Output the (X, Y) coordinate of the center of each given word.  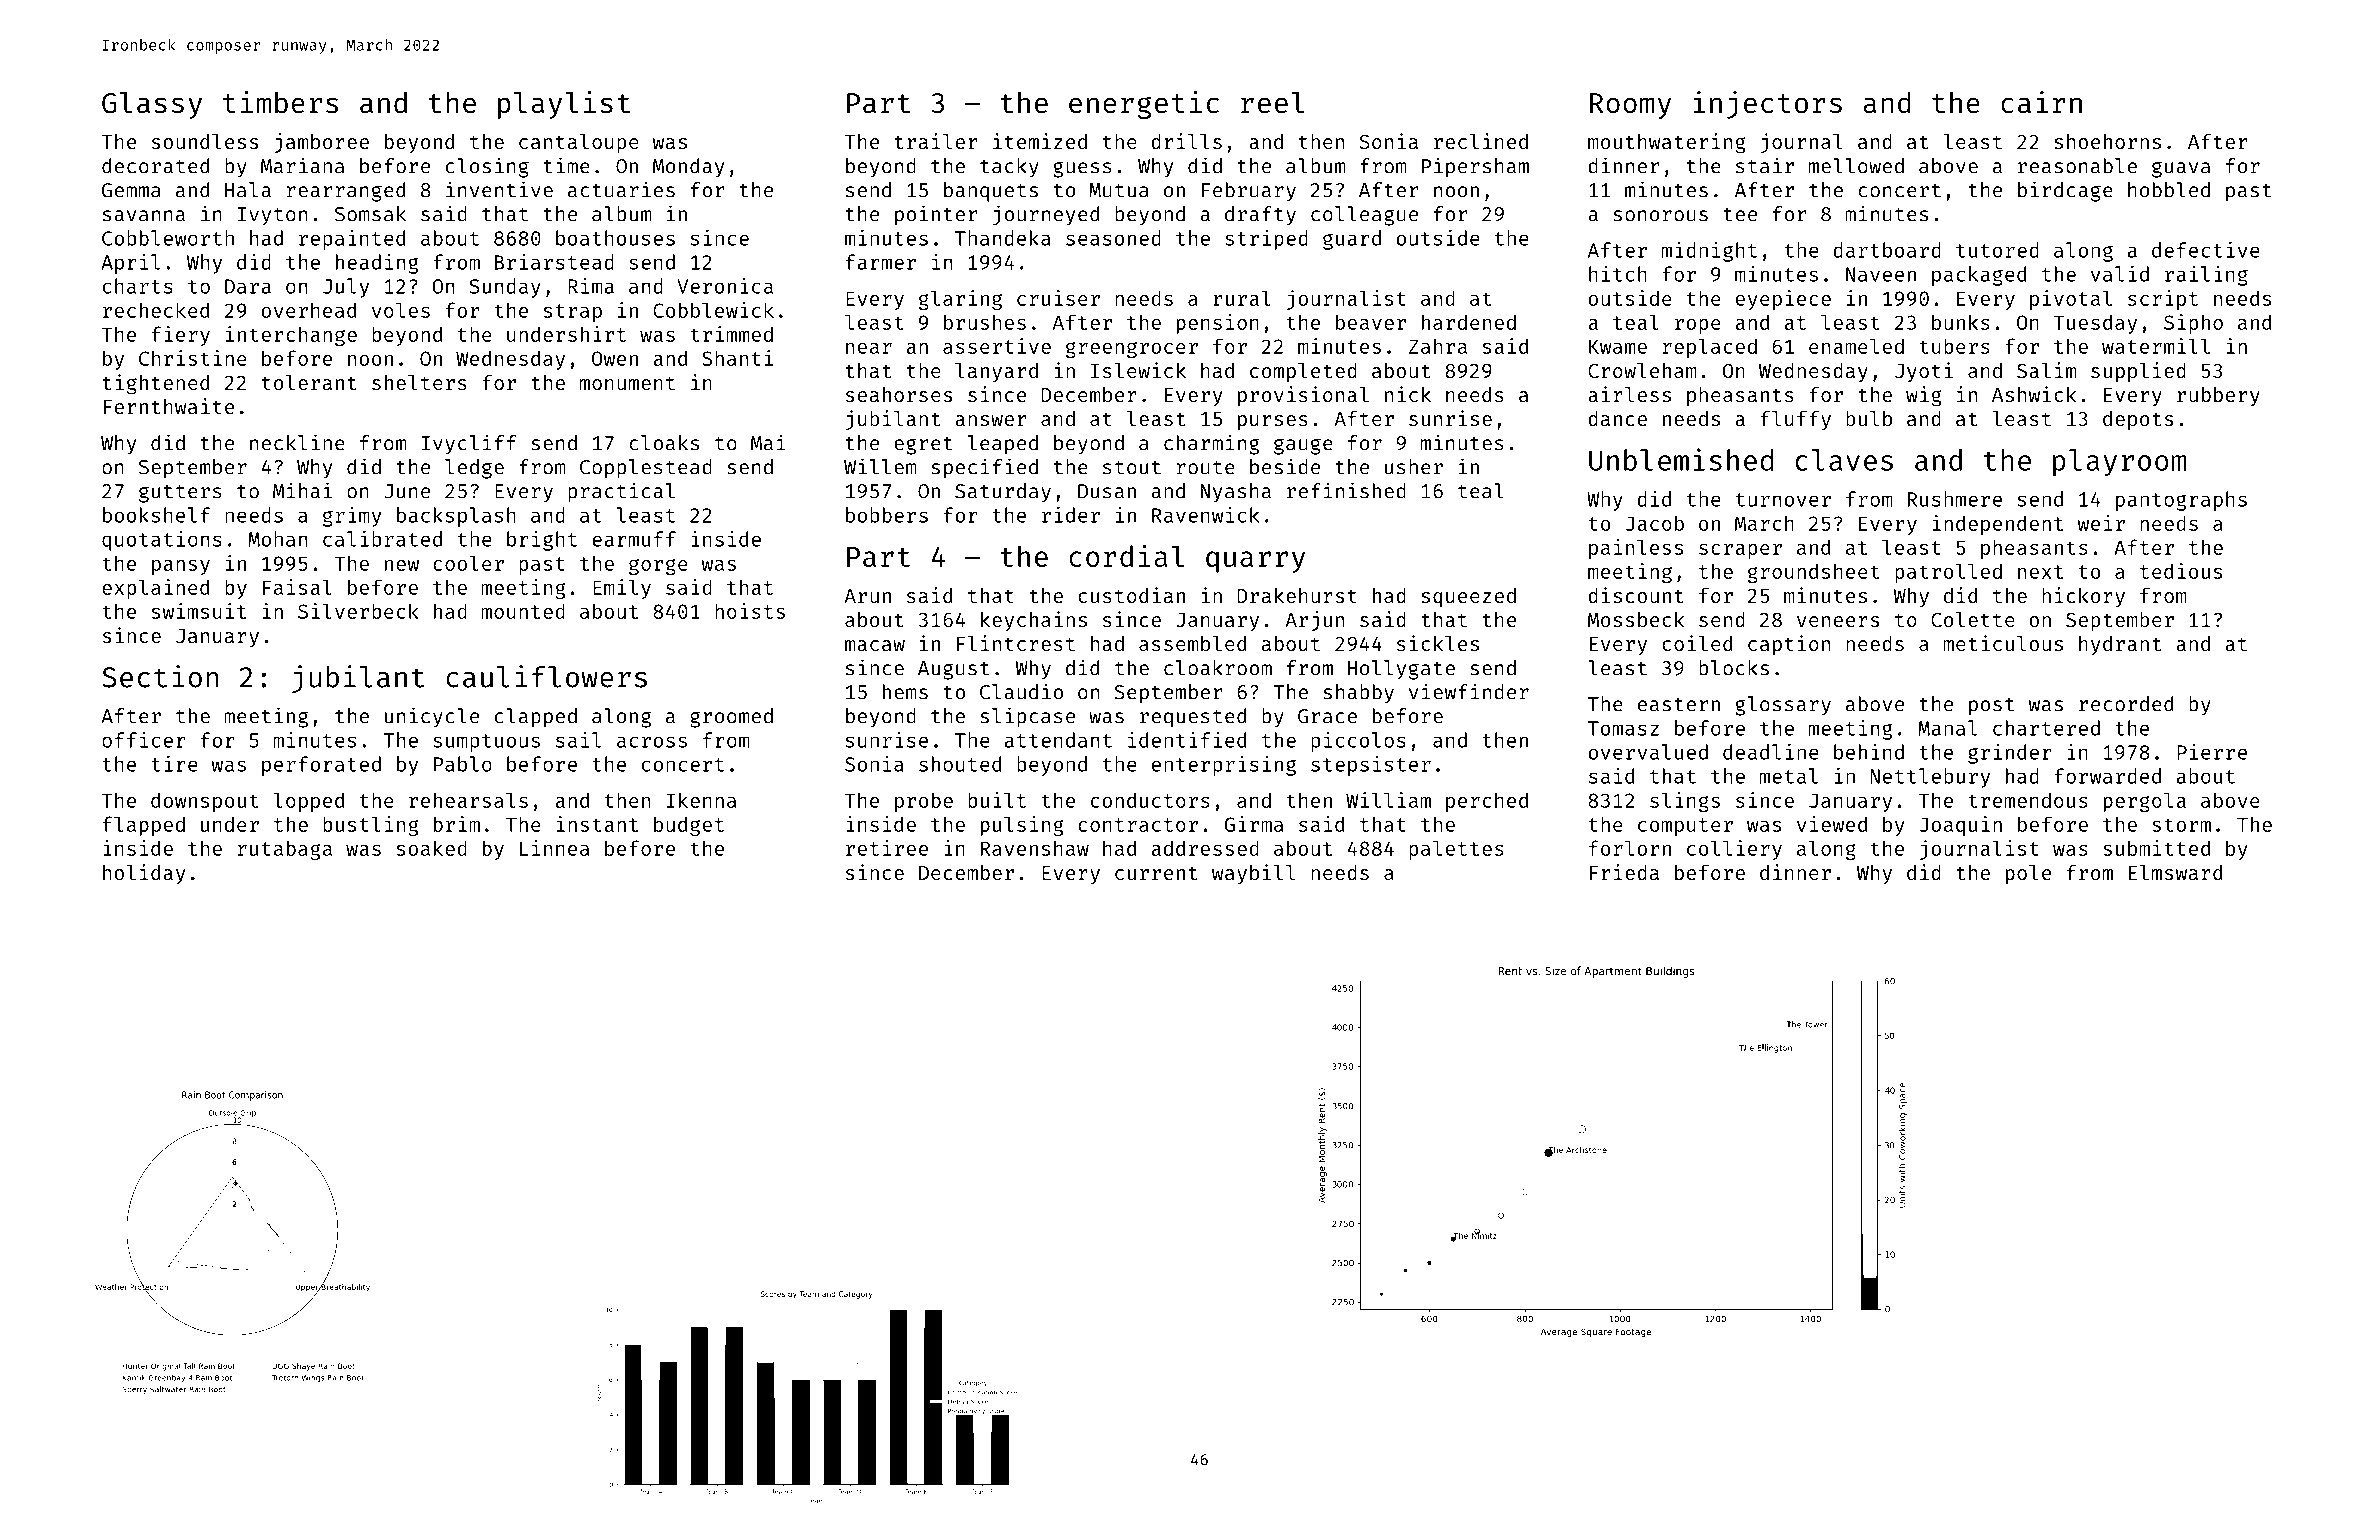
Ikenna (701, 800)
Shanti (737, 358)
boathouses (615, 238)
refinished (1346, 490)
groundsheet (1813, 573)
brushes (985, 322)
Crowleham (1642, 370)
